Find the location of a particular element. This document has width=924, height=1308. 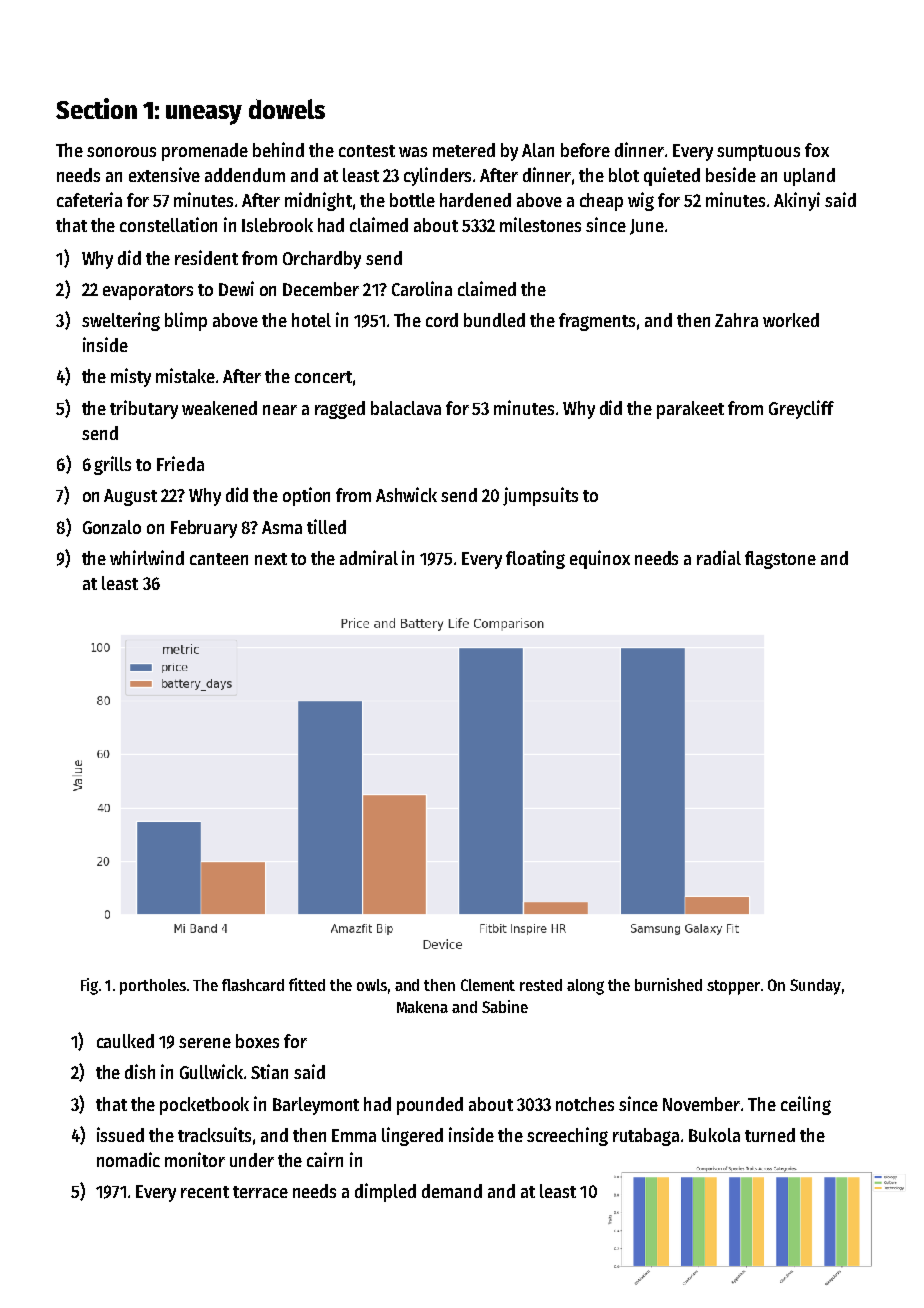

balaclava is located at coordinates (406, 408).
